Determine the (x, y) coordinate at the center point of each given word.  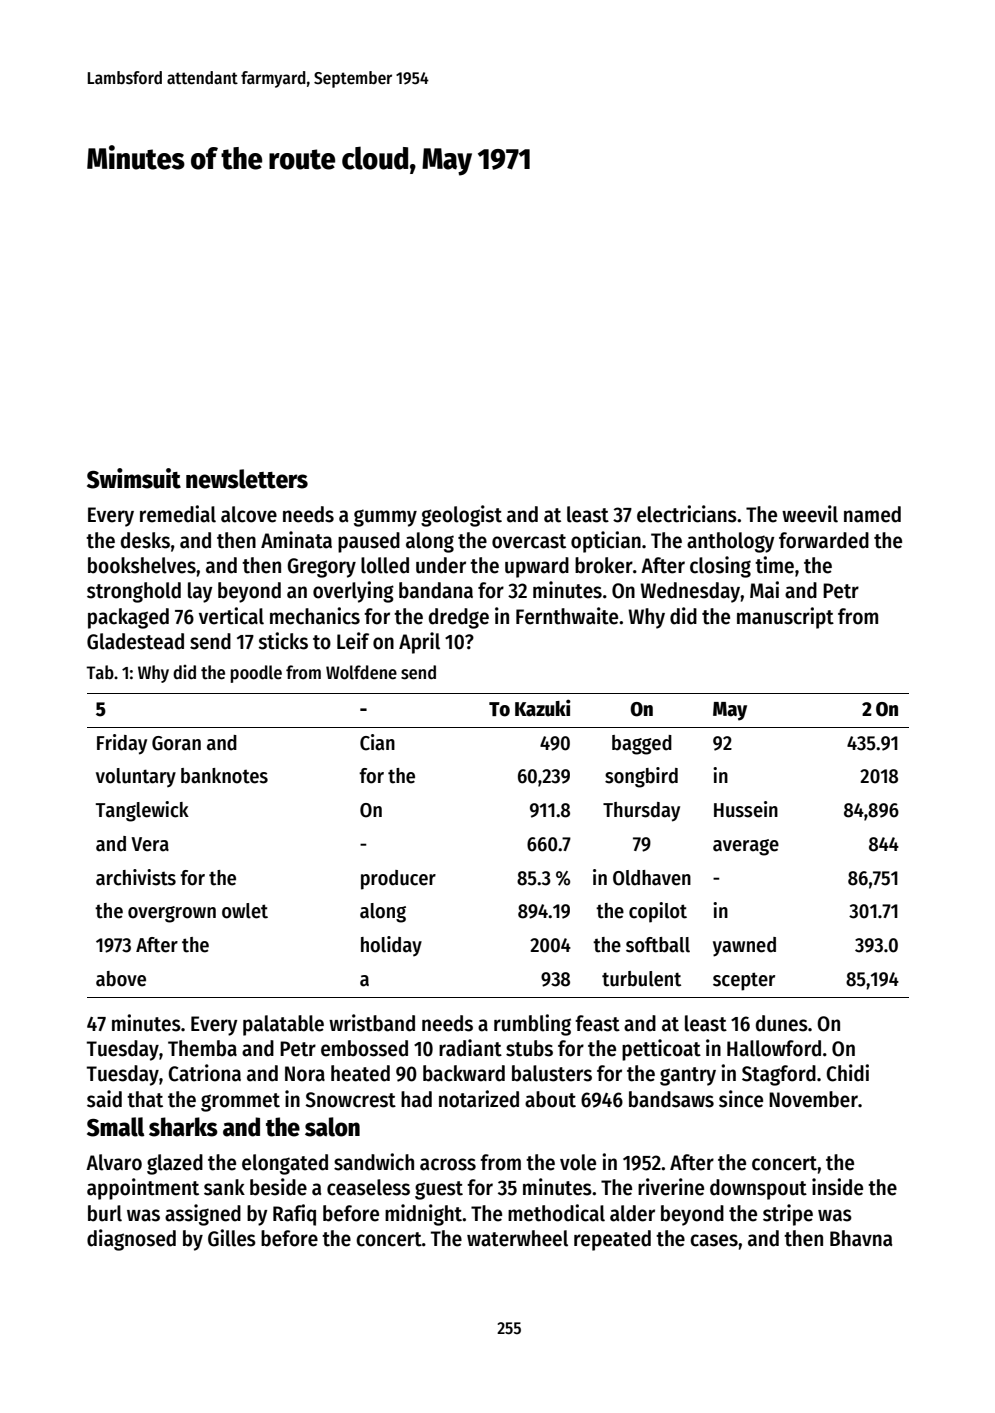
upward (537, 567)
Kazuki (543, 708)
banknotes (224, 776)
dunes (782, 1023)
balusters (552, 1073)
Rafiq (294, 1215)
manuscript (785, 618)
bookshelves (142, 565)
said (104, 1099)
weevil (810, 514)
